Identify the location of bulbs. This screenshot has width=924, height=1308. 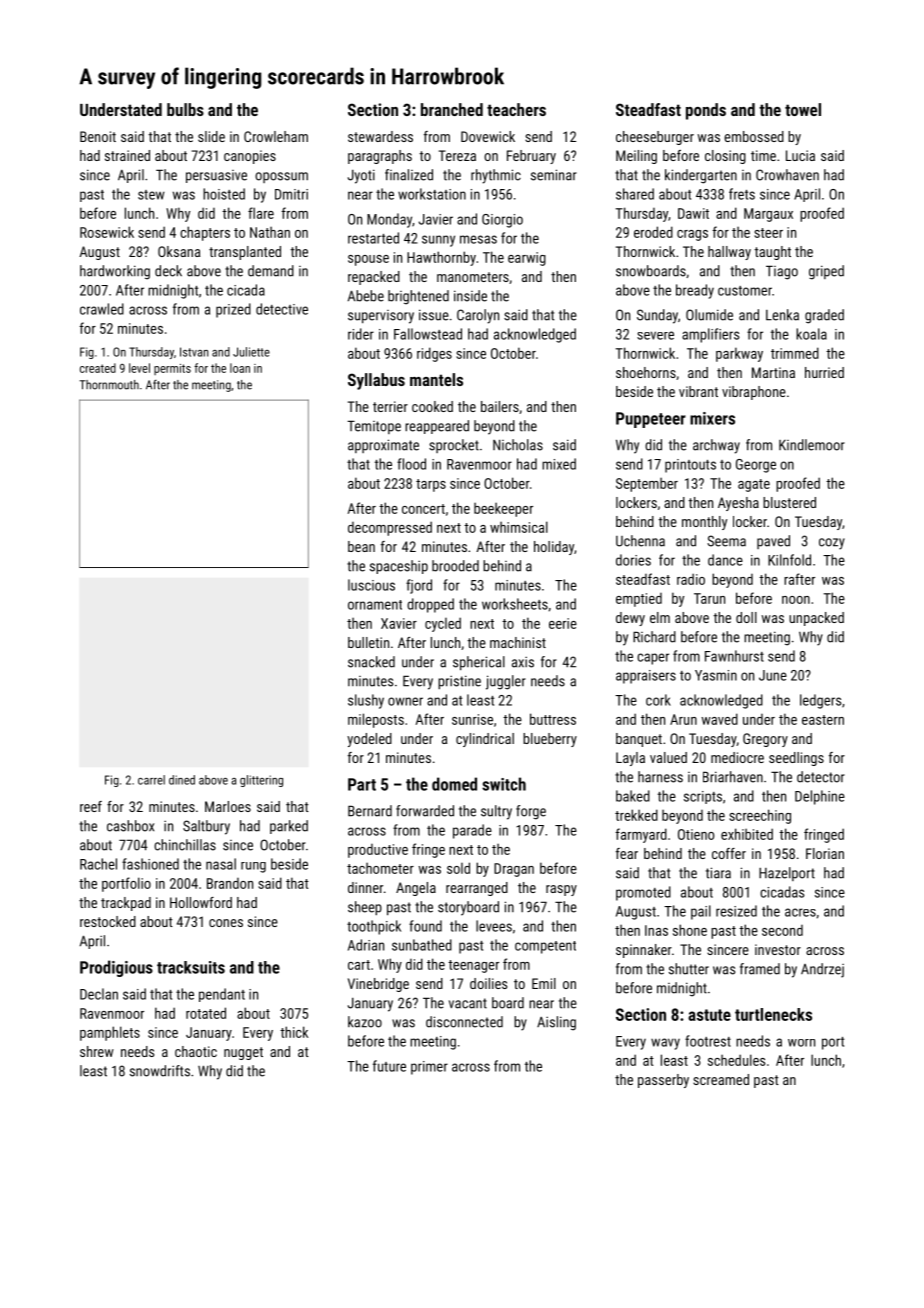
(185, 109).
